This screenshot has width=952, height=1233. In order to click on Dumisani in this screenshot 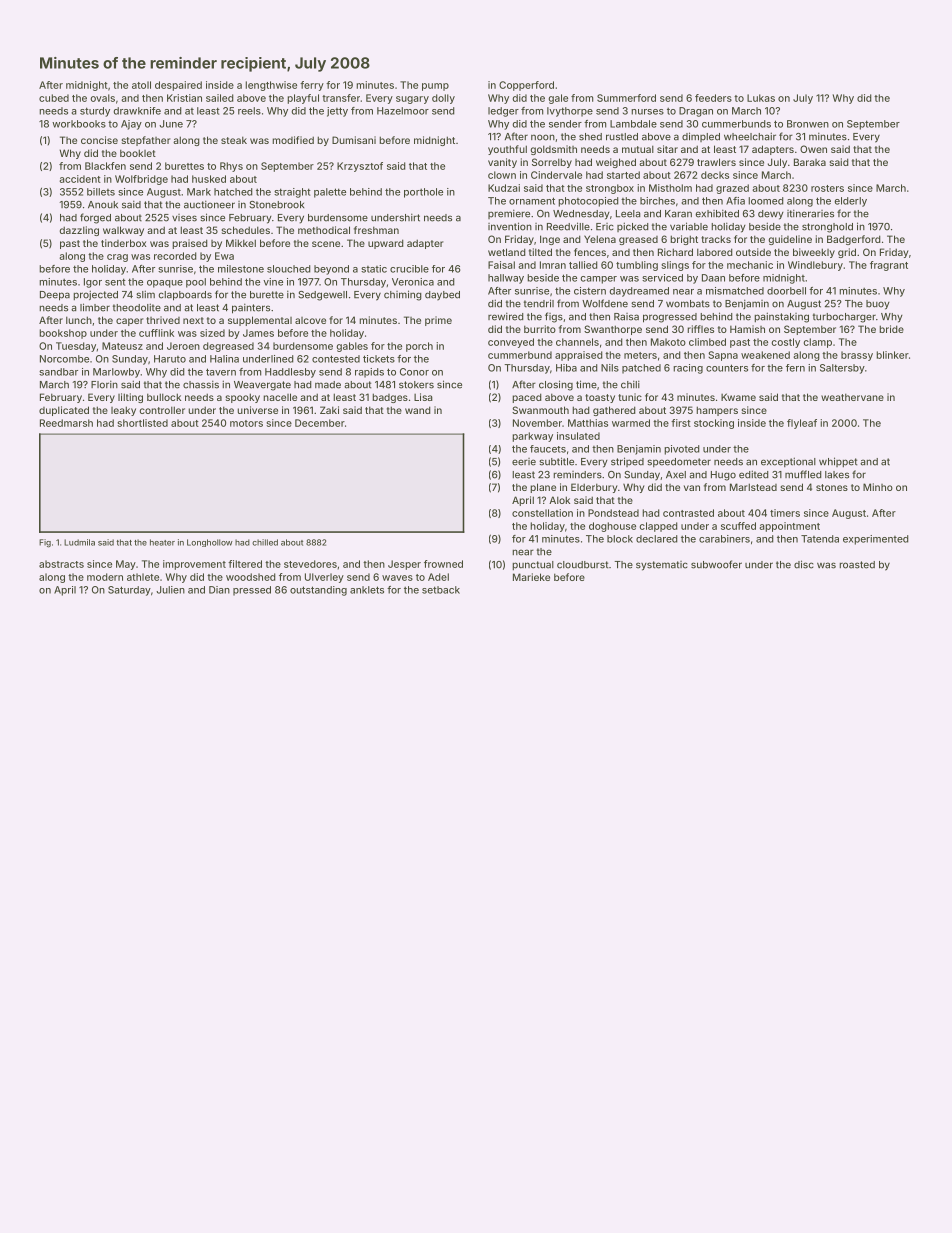, I will do `click(354, 140)`.
